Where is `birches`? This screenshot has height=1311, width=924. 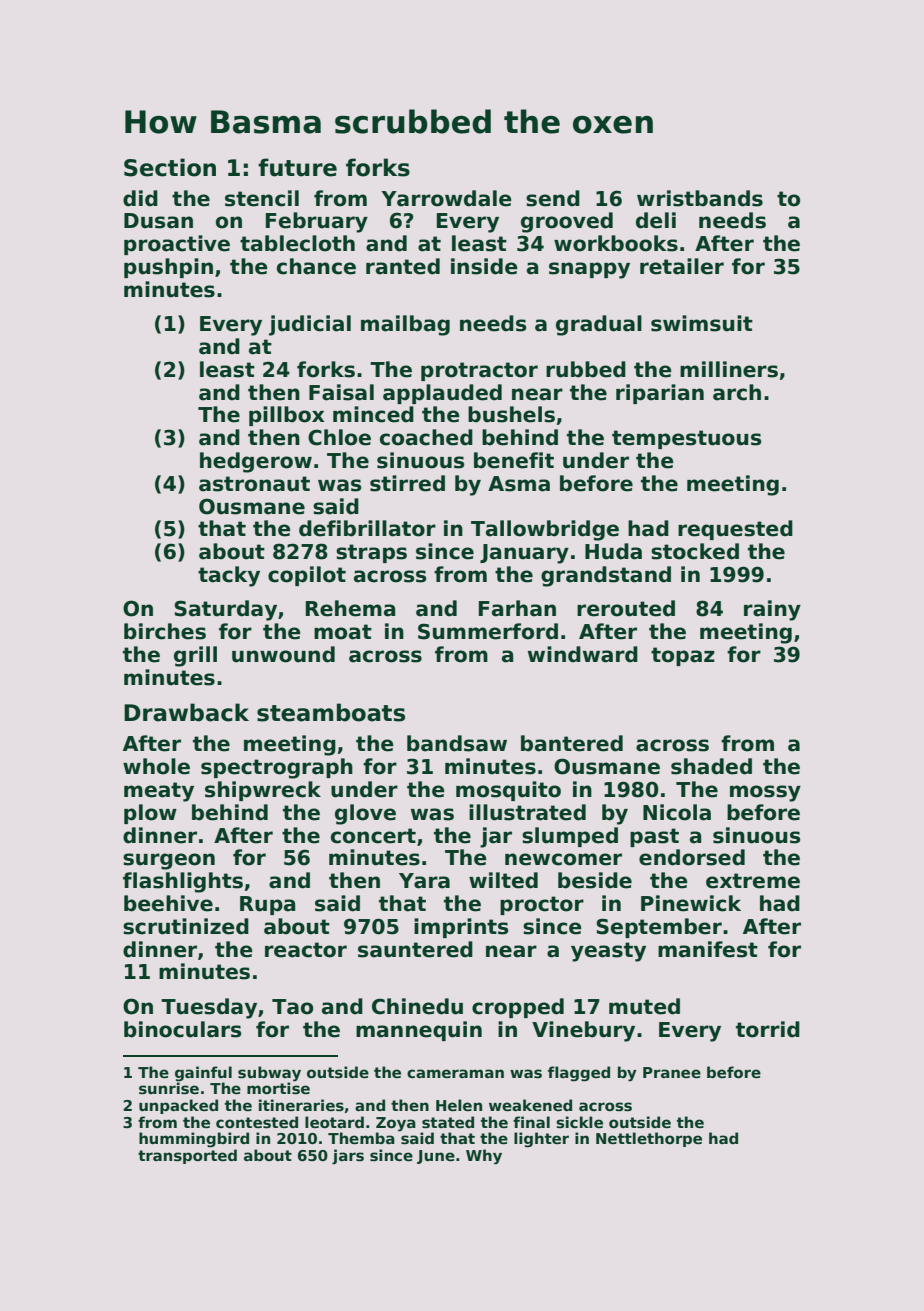 birches is located at coordinates (165, 631).
